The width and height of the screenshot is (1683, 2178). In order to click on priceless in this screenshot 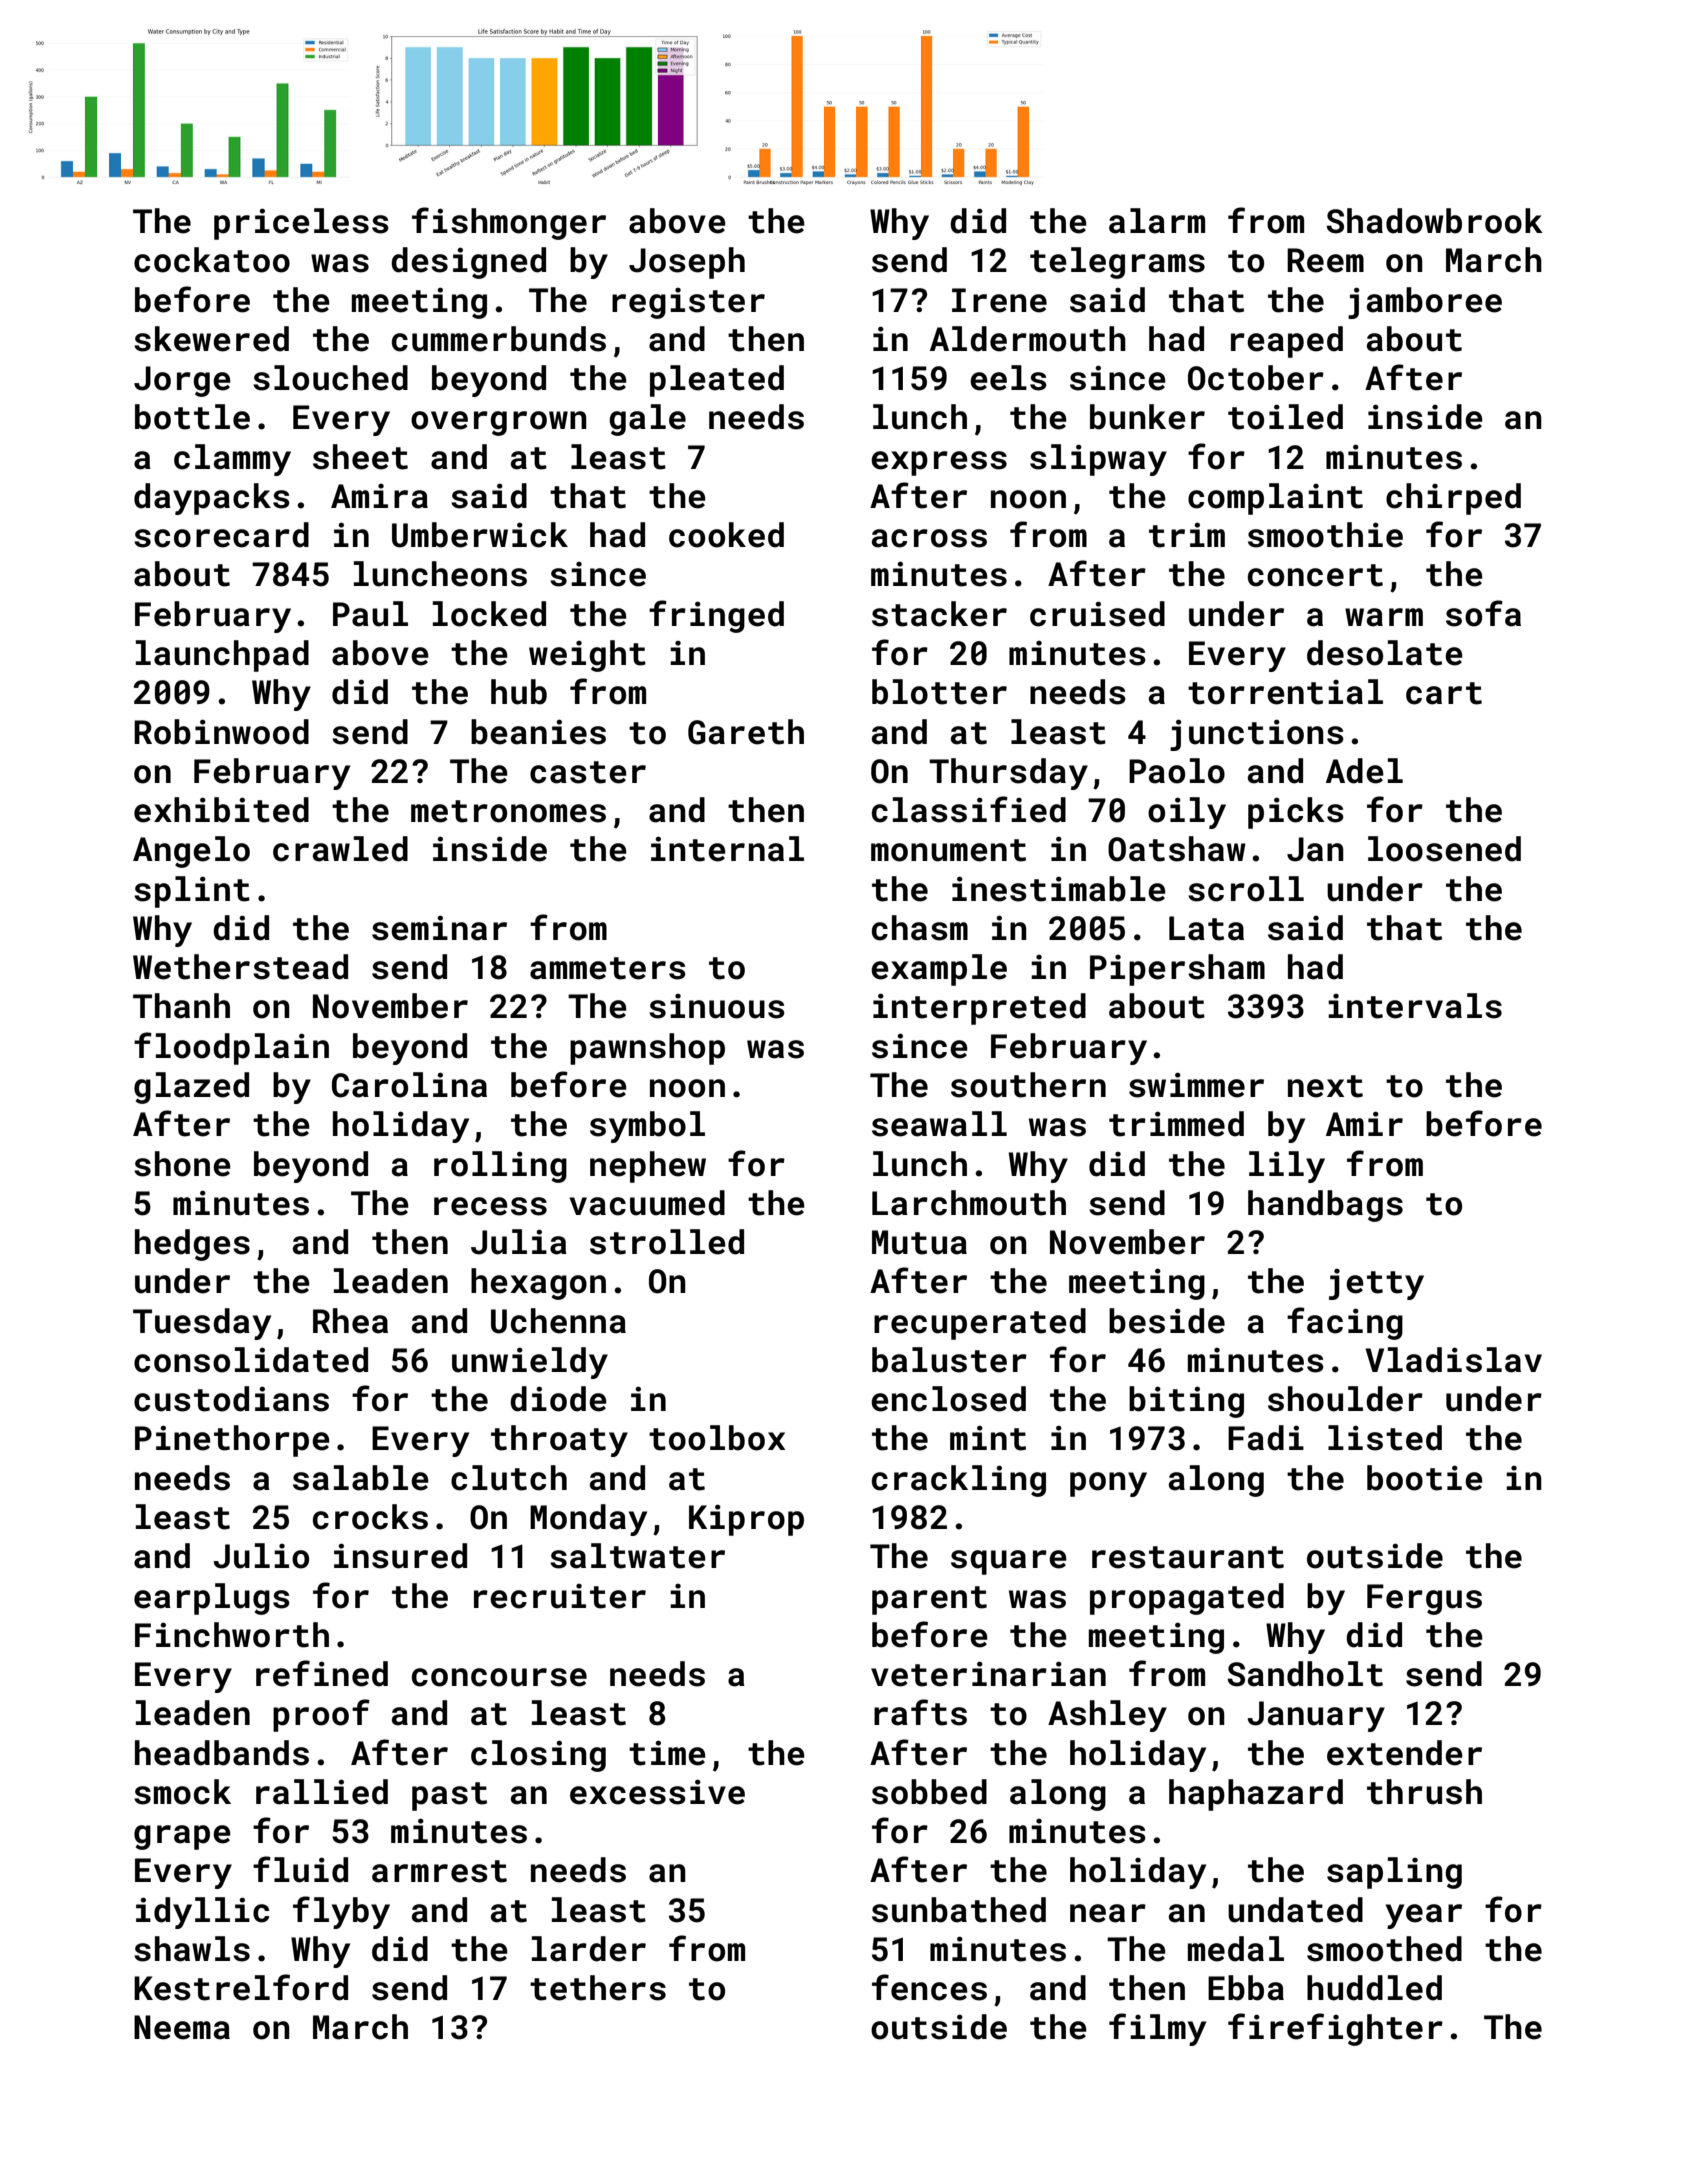, I will do `click(301, 224)`.
